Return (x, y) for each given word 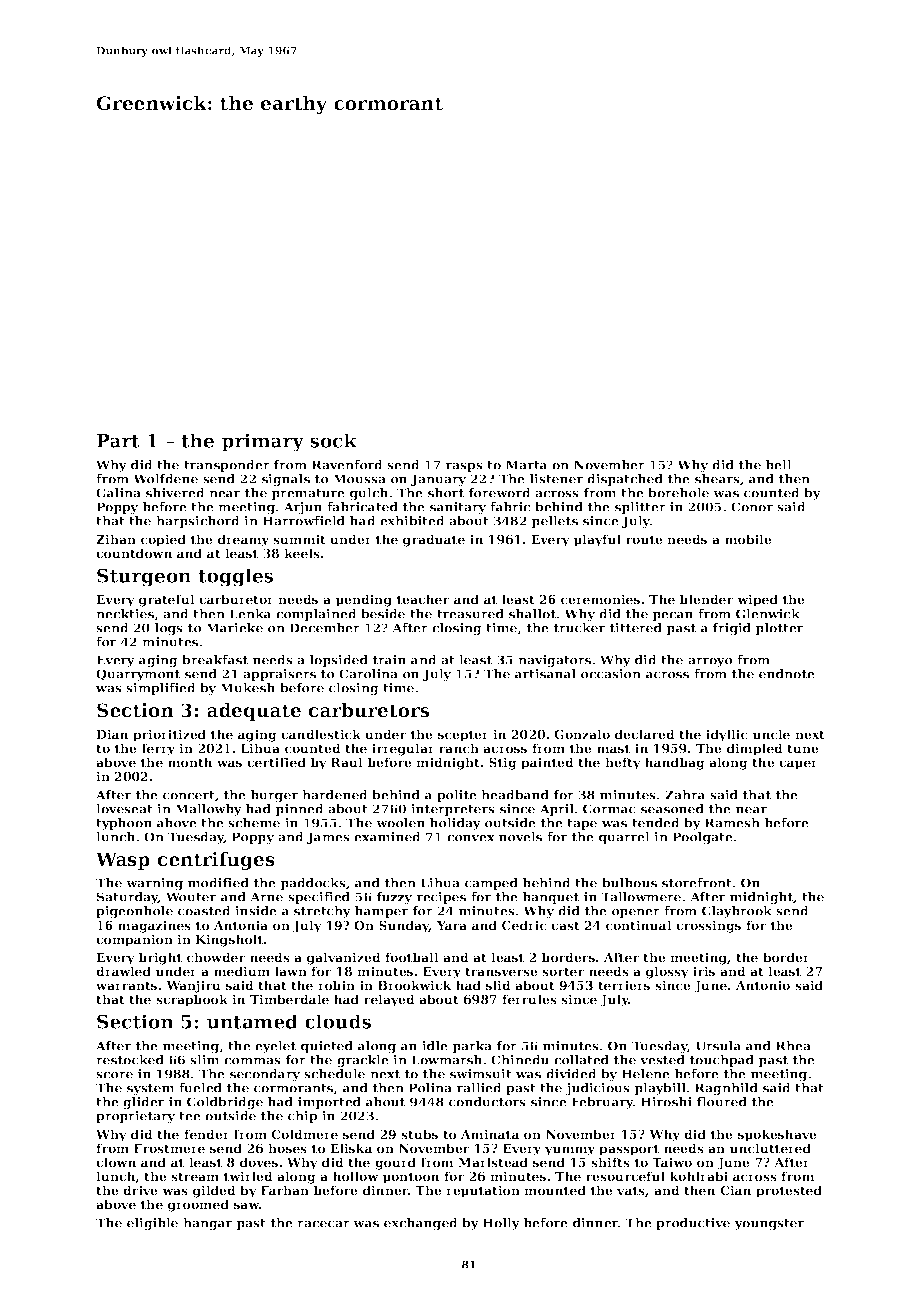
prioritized (169, 735)
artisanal (545, 674)
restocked (130, 1060)
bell (779, 465)
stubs (419, 1134)
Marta (527, 465)
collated (581, 1060)
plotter (779, 629)
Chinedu (520, 1060)
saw (246, 1205)
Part (118, 441)
